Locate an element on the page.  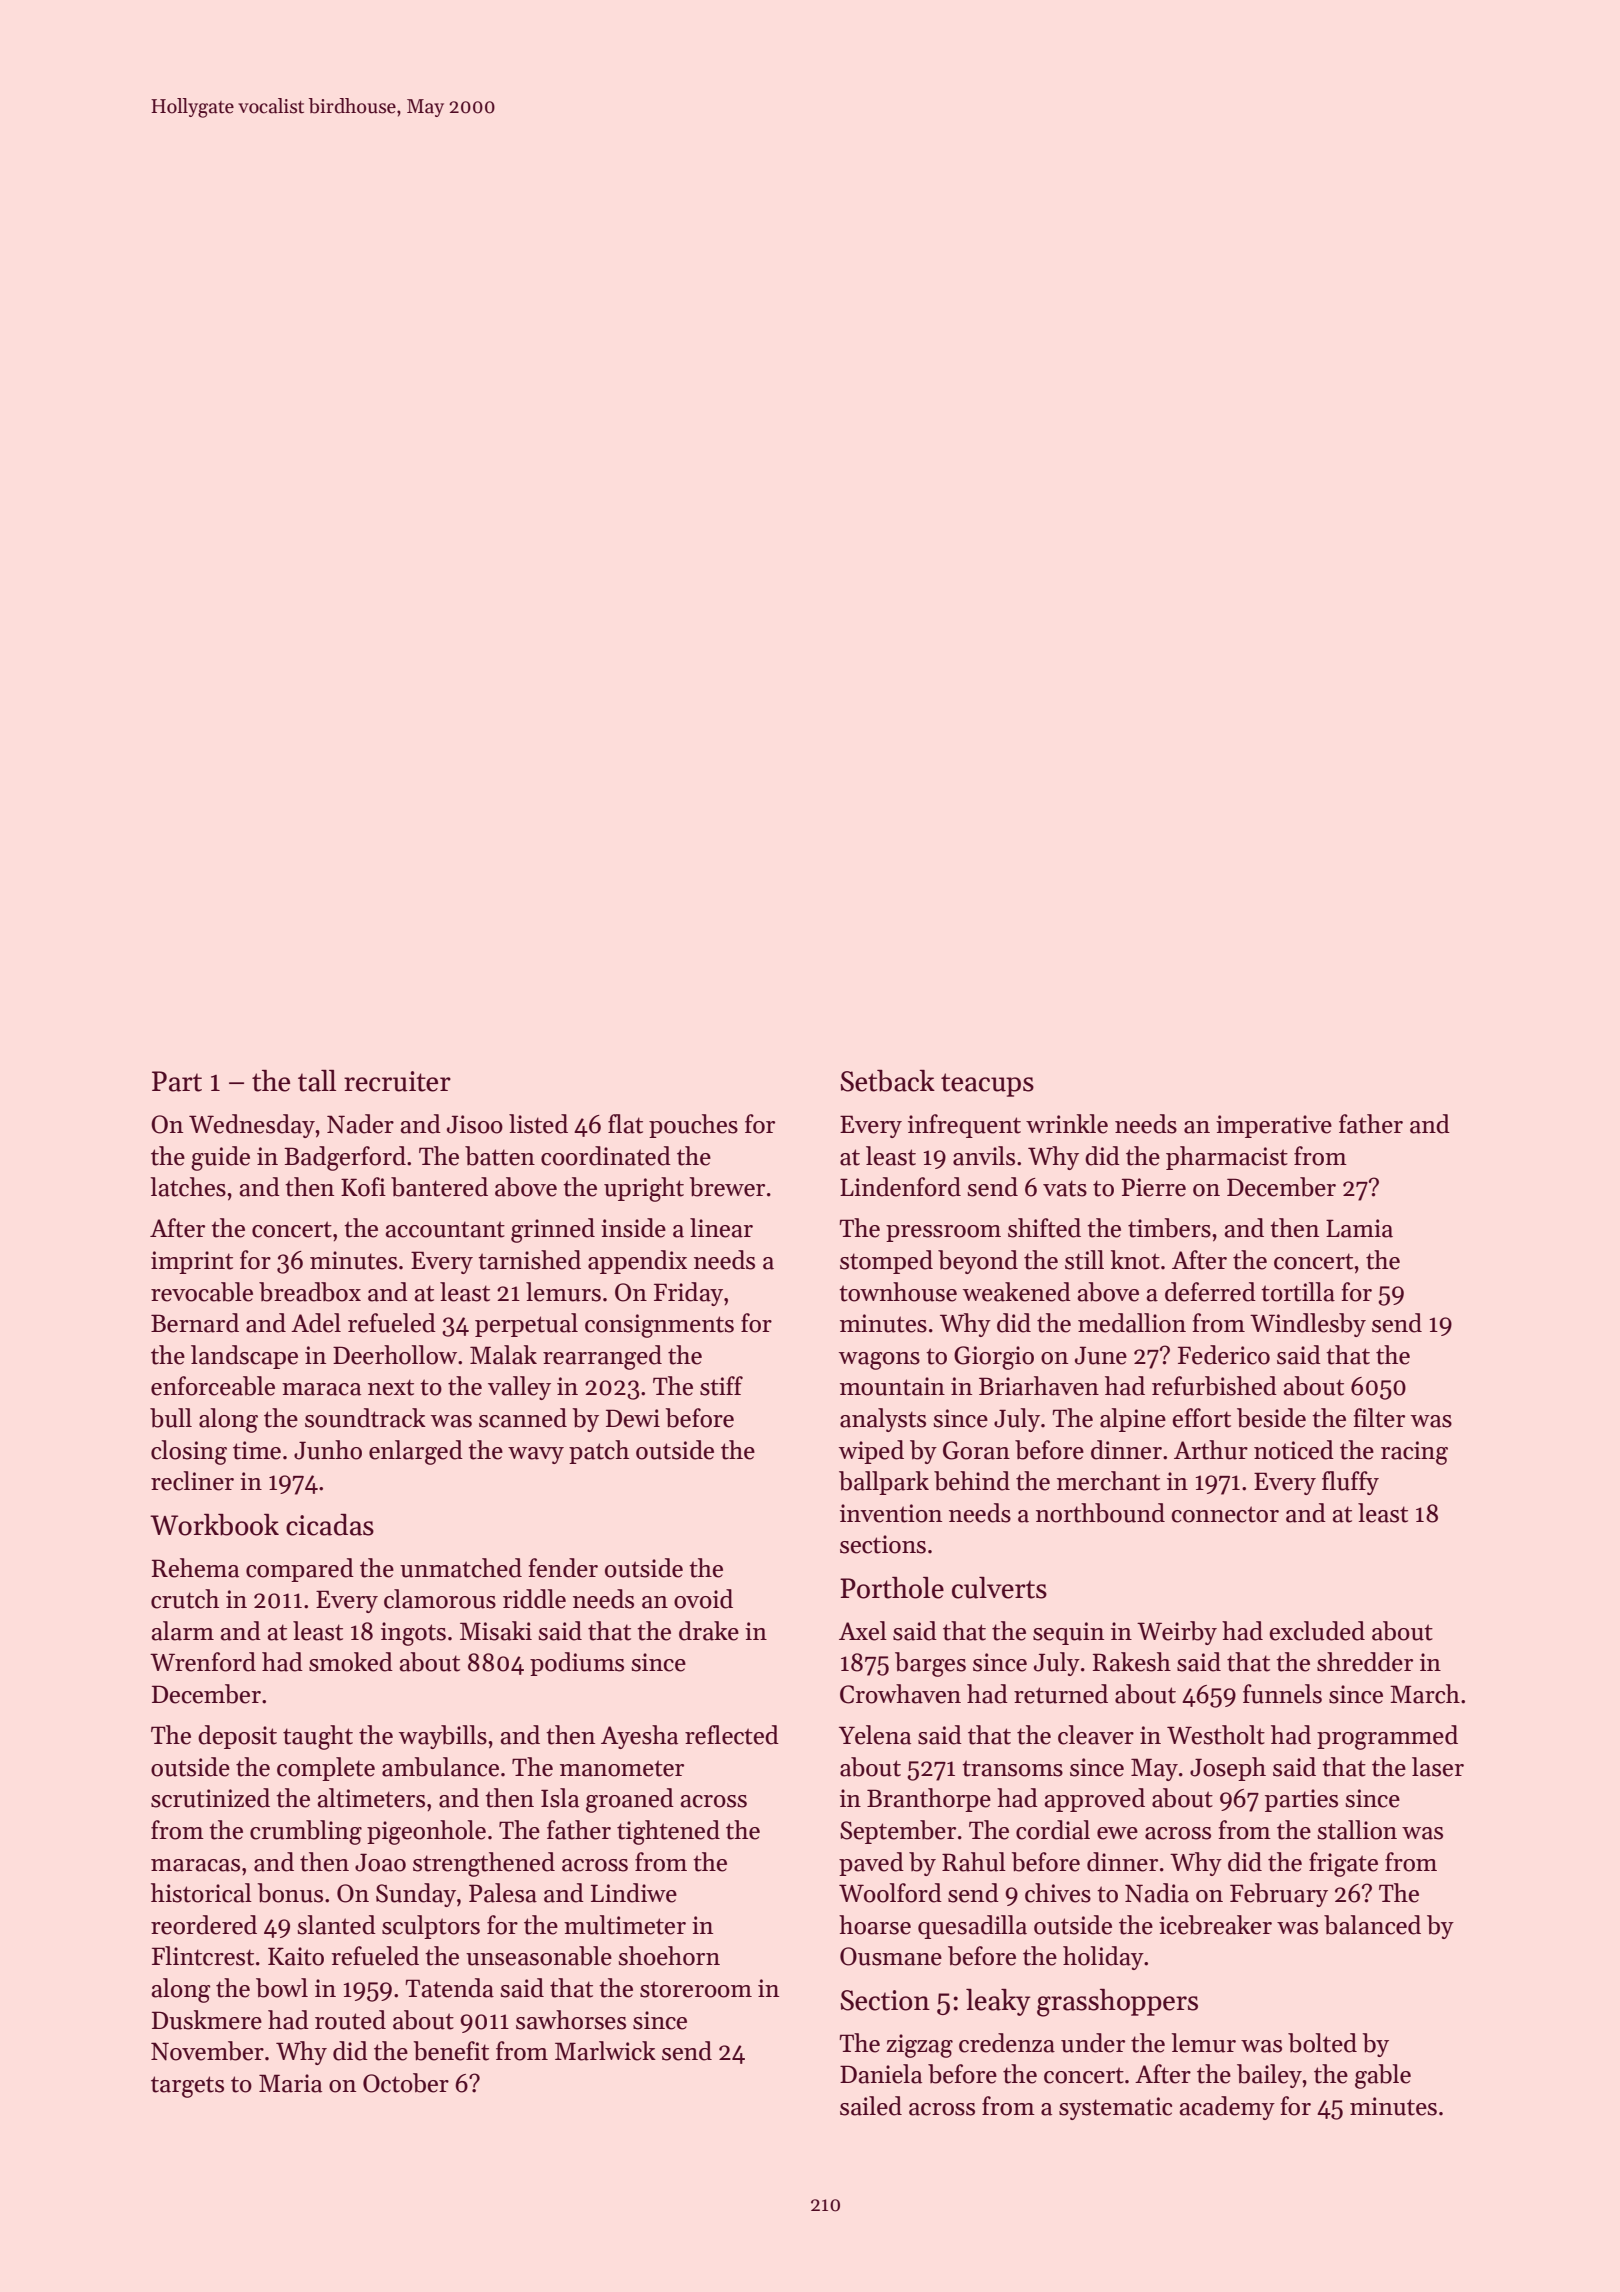
pharmacist is located at coordinates (1227, 1158).
